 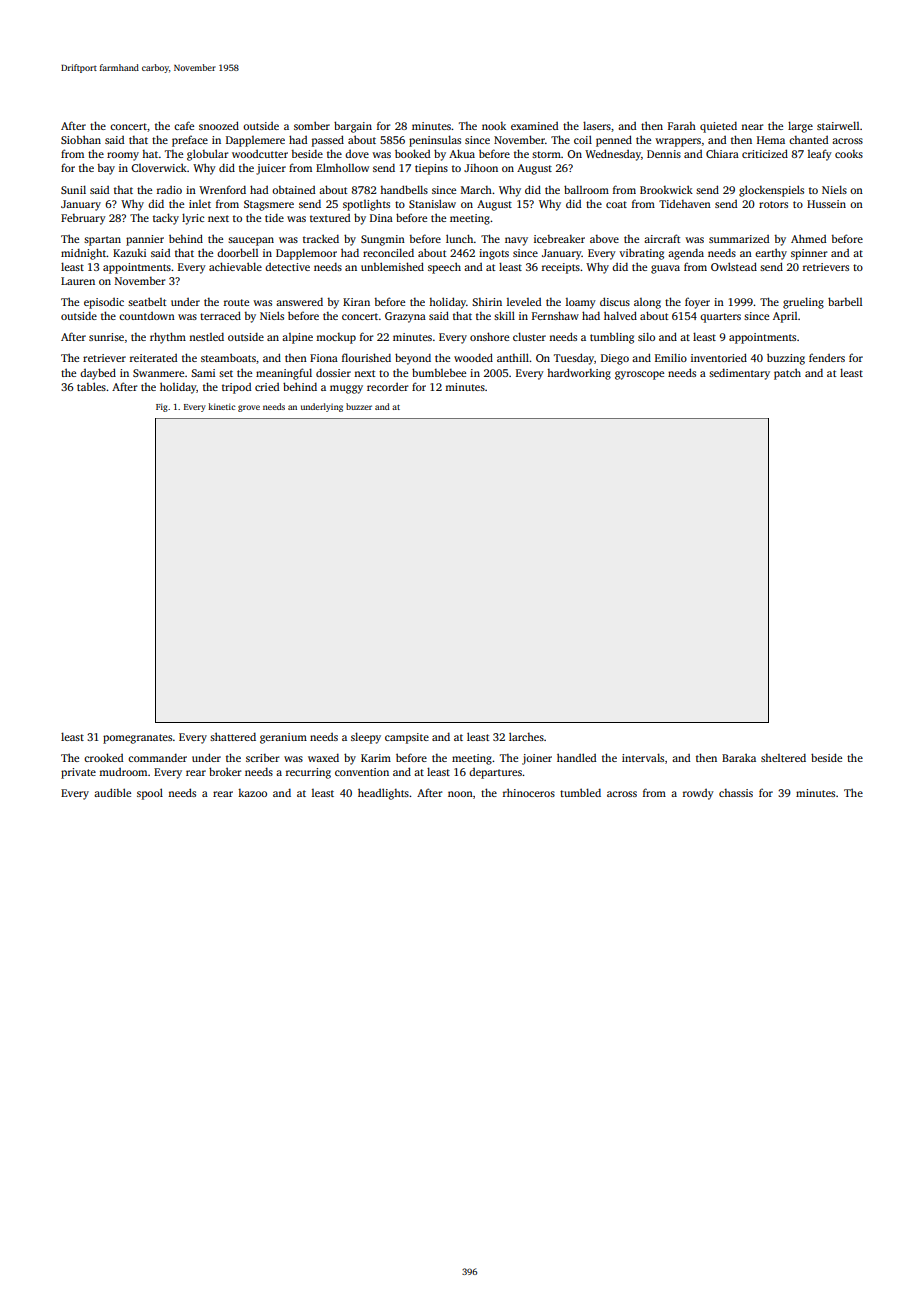 What do you see at coordinates (346, 389) in the page?
I see `muggy` at bounding box center [346, 389].
